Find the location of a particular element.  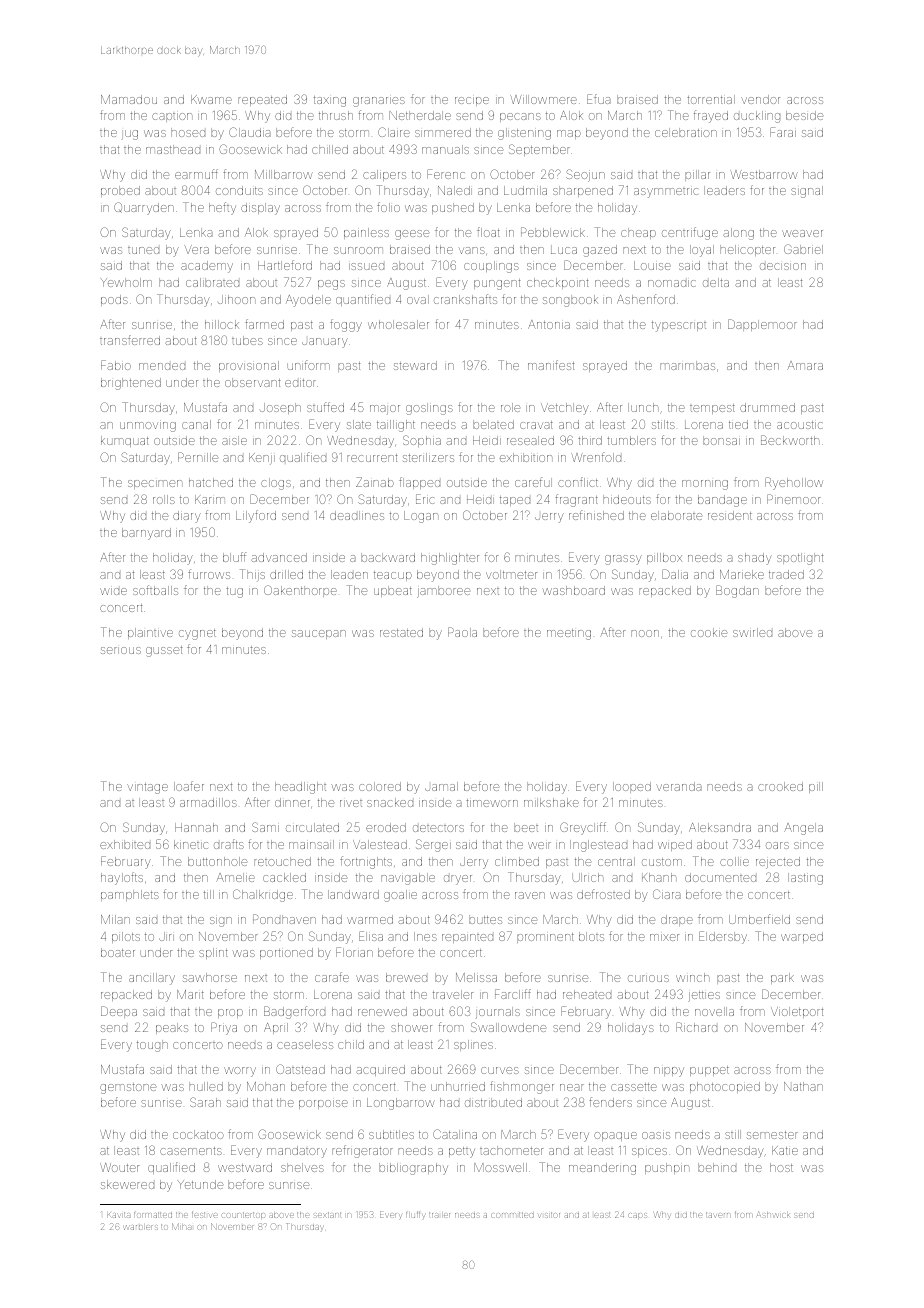

Wouter is located at coordinates (119, 1167).
